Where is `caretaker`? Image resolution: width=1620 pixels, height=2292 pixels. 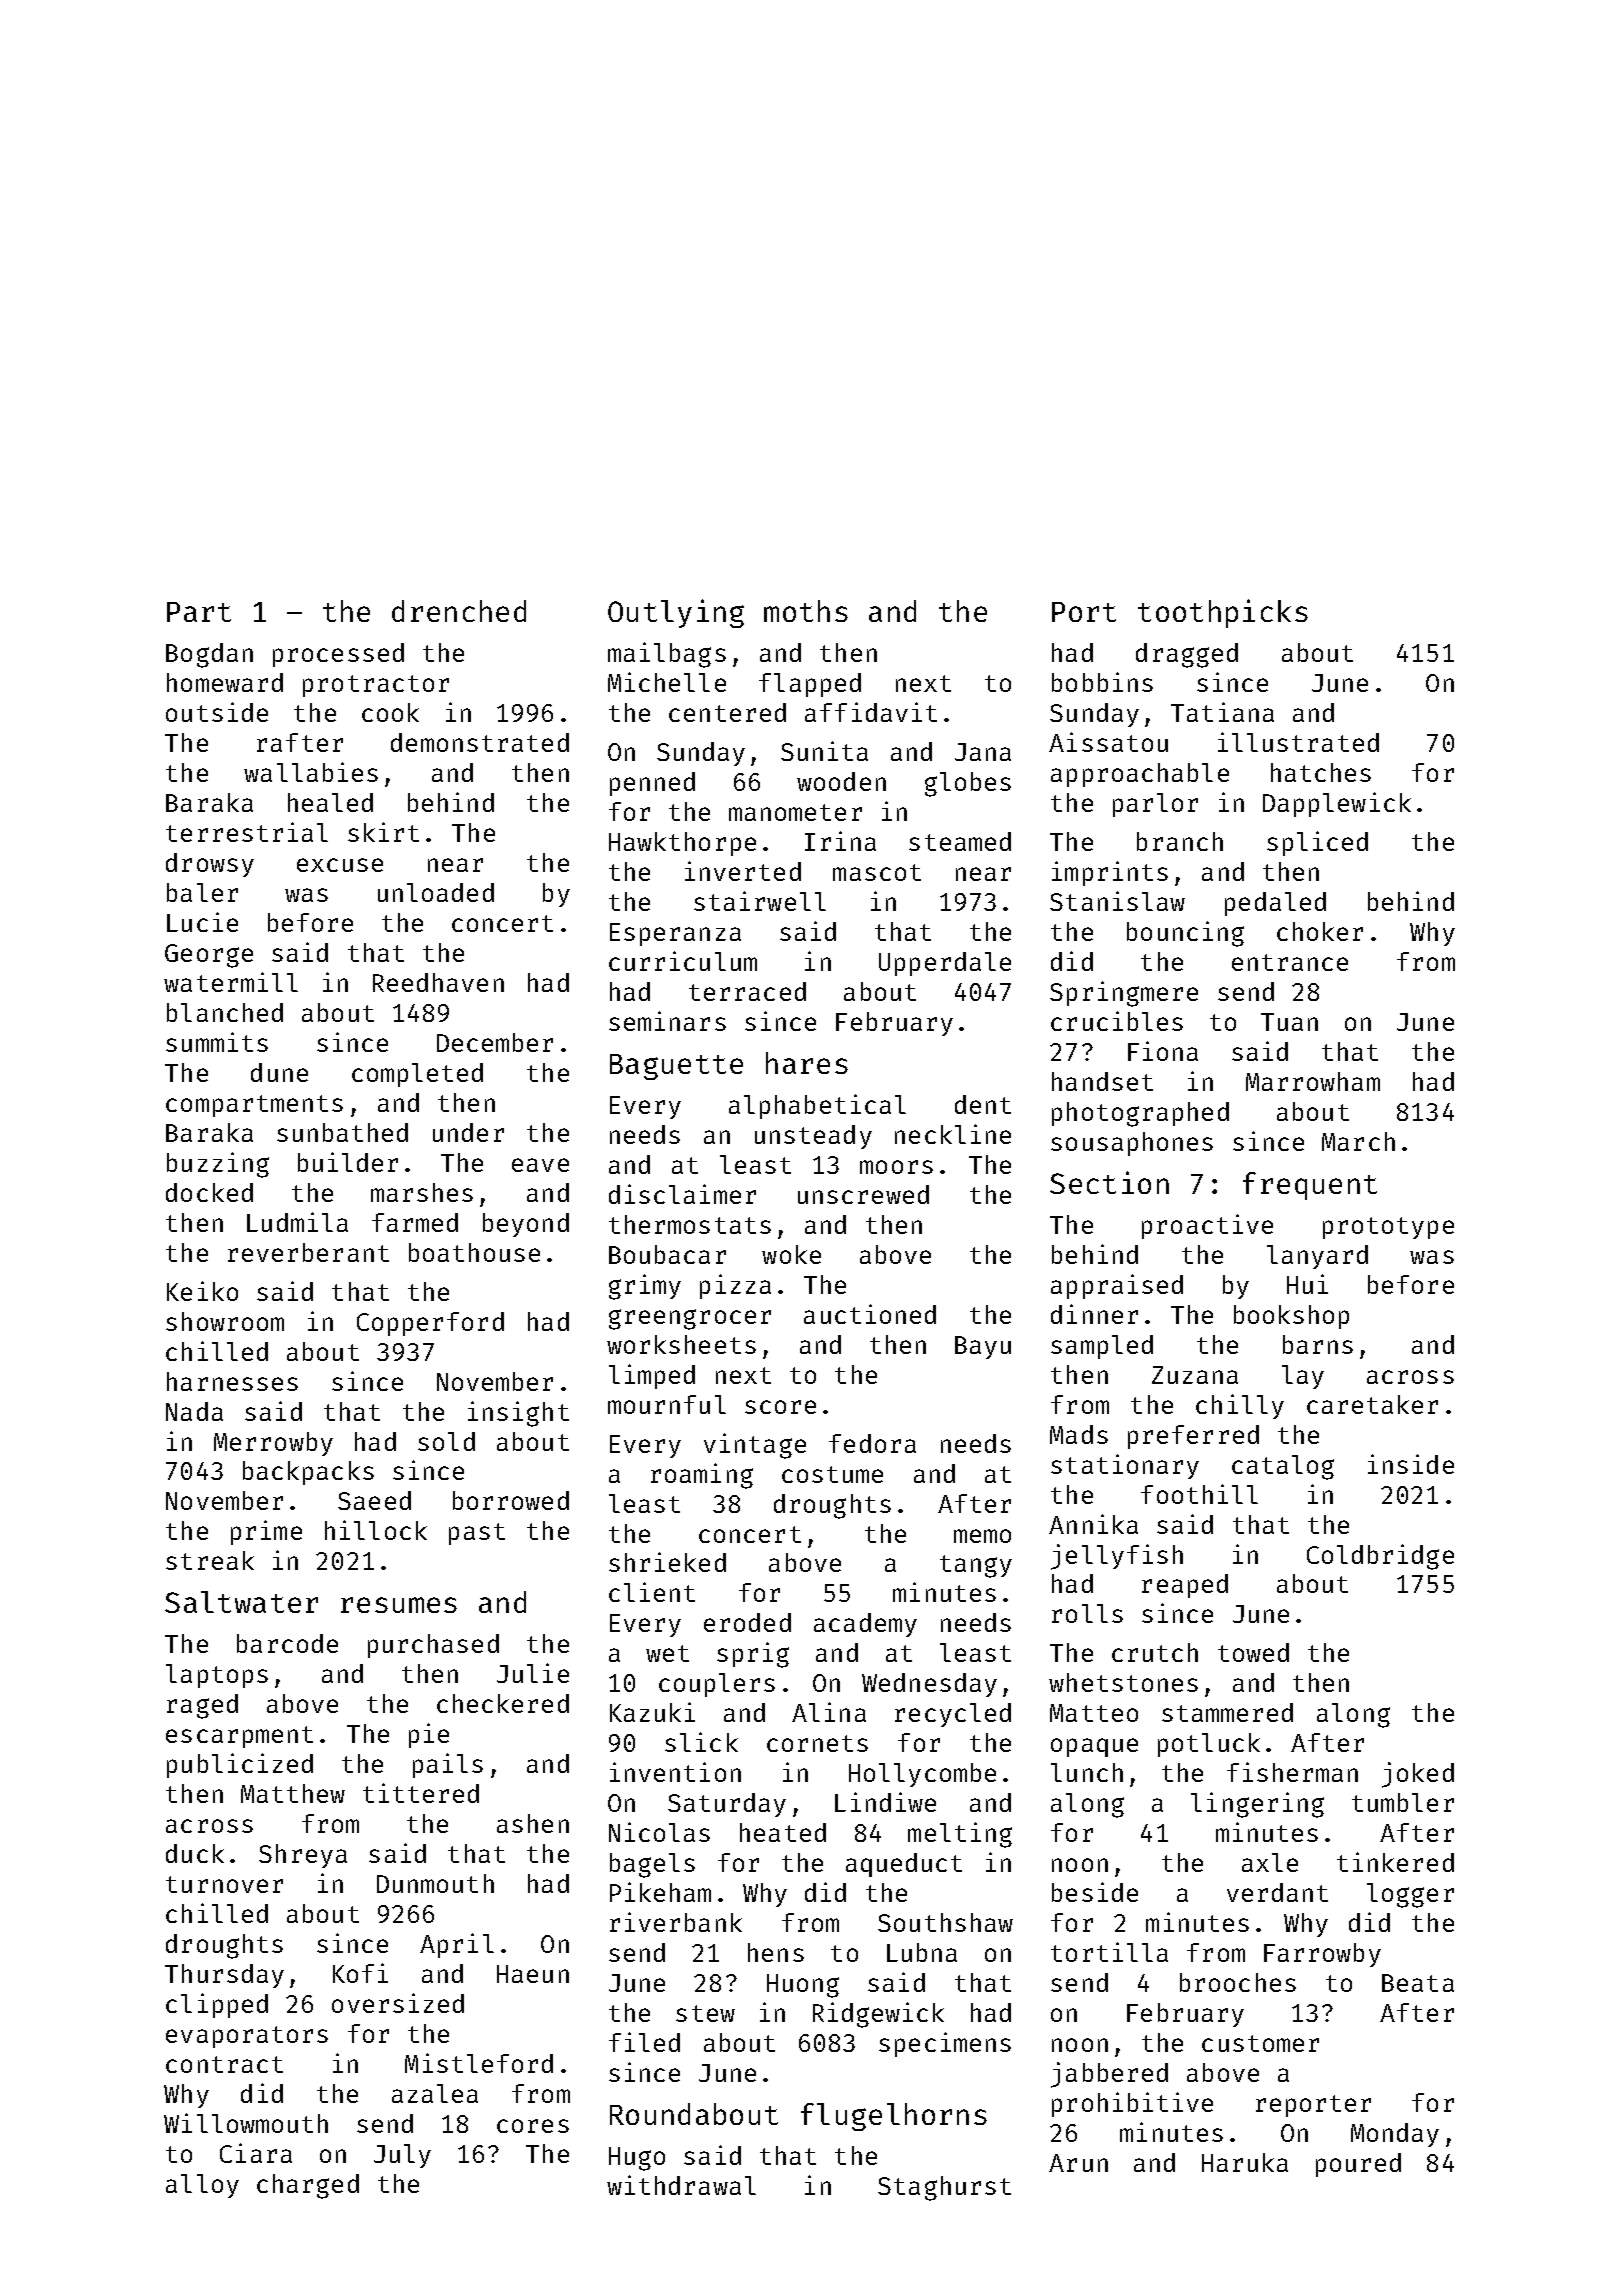 caretaker is located at coordinates (1372, 1404).
